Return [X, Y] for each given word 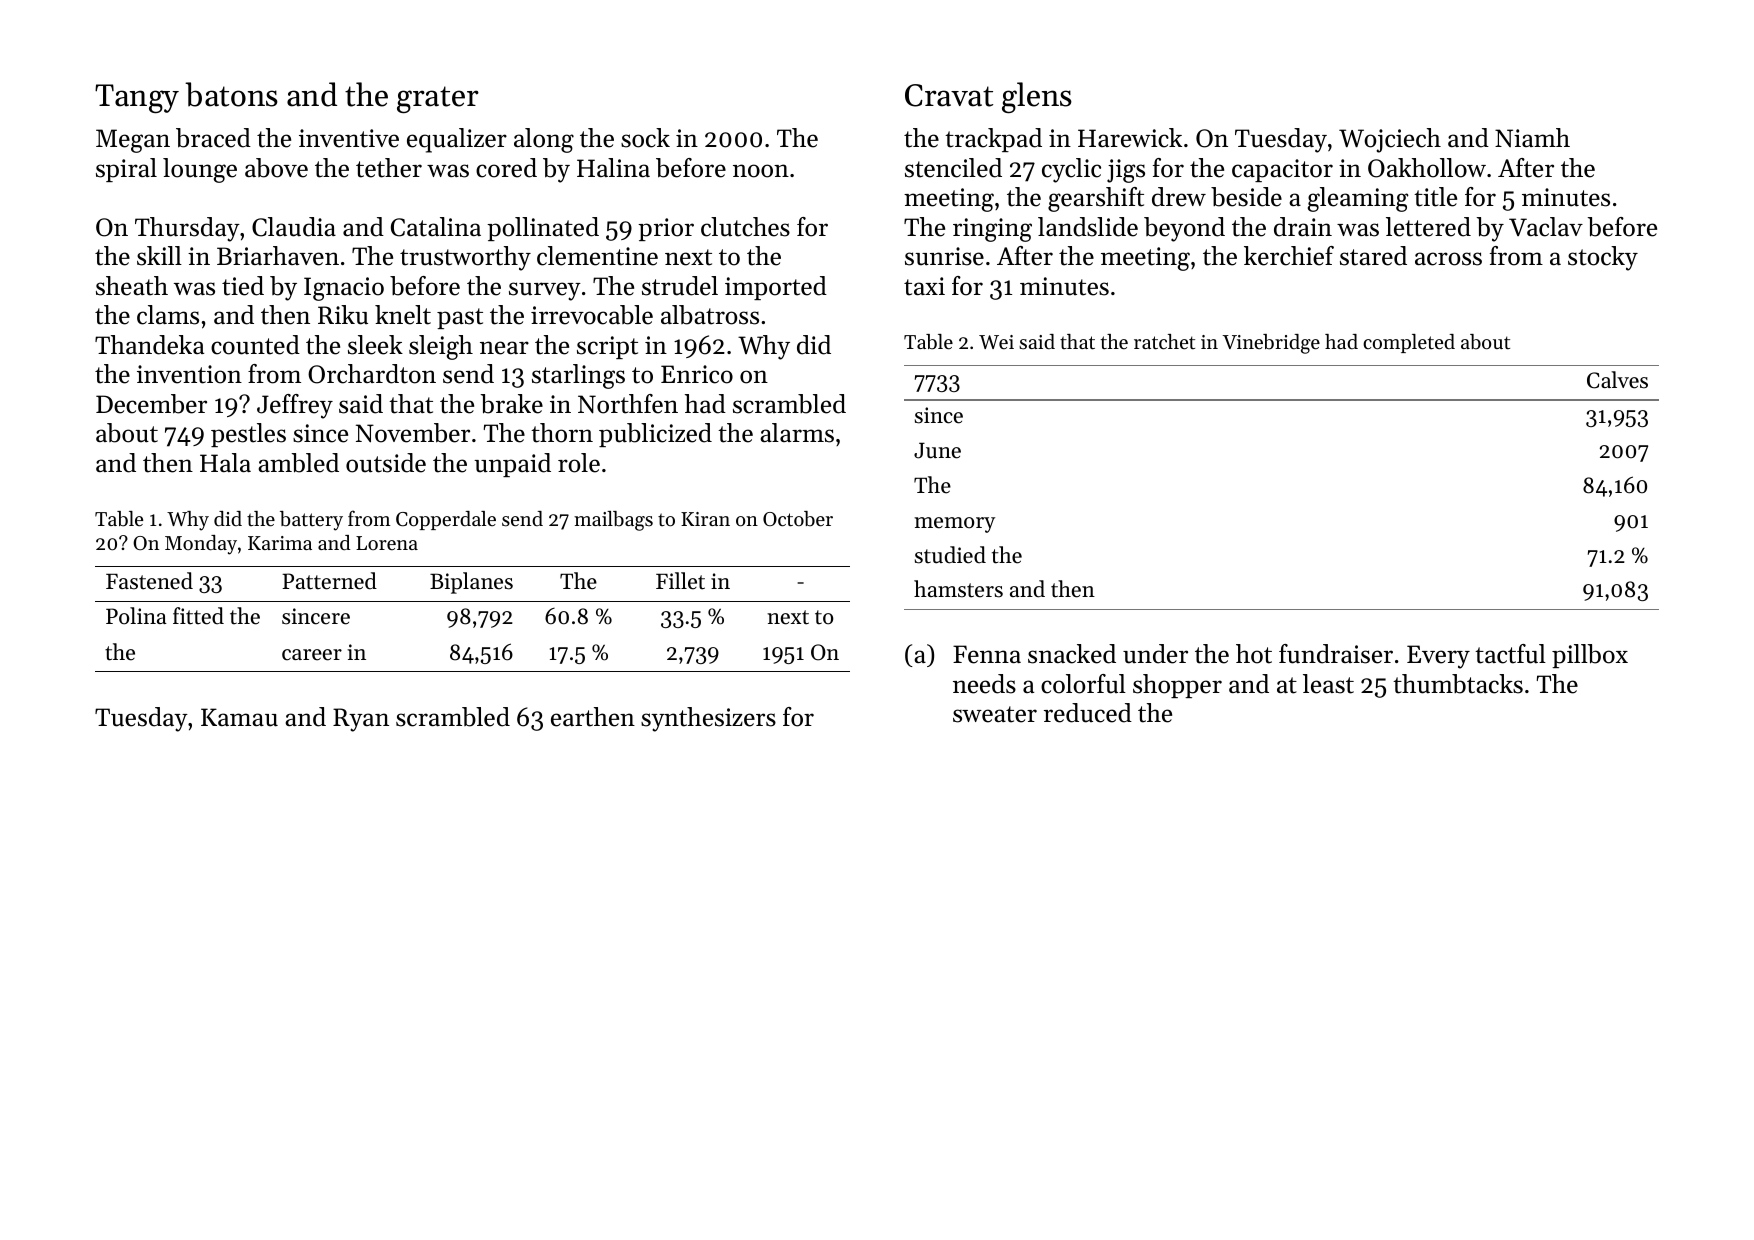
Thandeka [149, 345]
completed [1409, 343]
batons [231, 94]
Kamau [239, 717]
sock [645, 138]
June [937, 450]
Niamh [1532, 137]
